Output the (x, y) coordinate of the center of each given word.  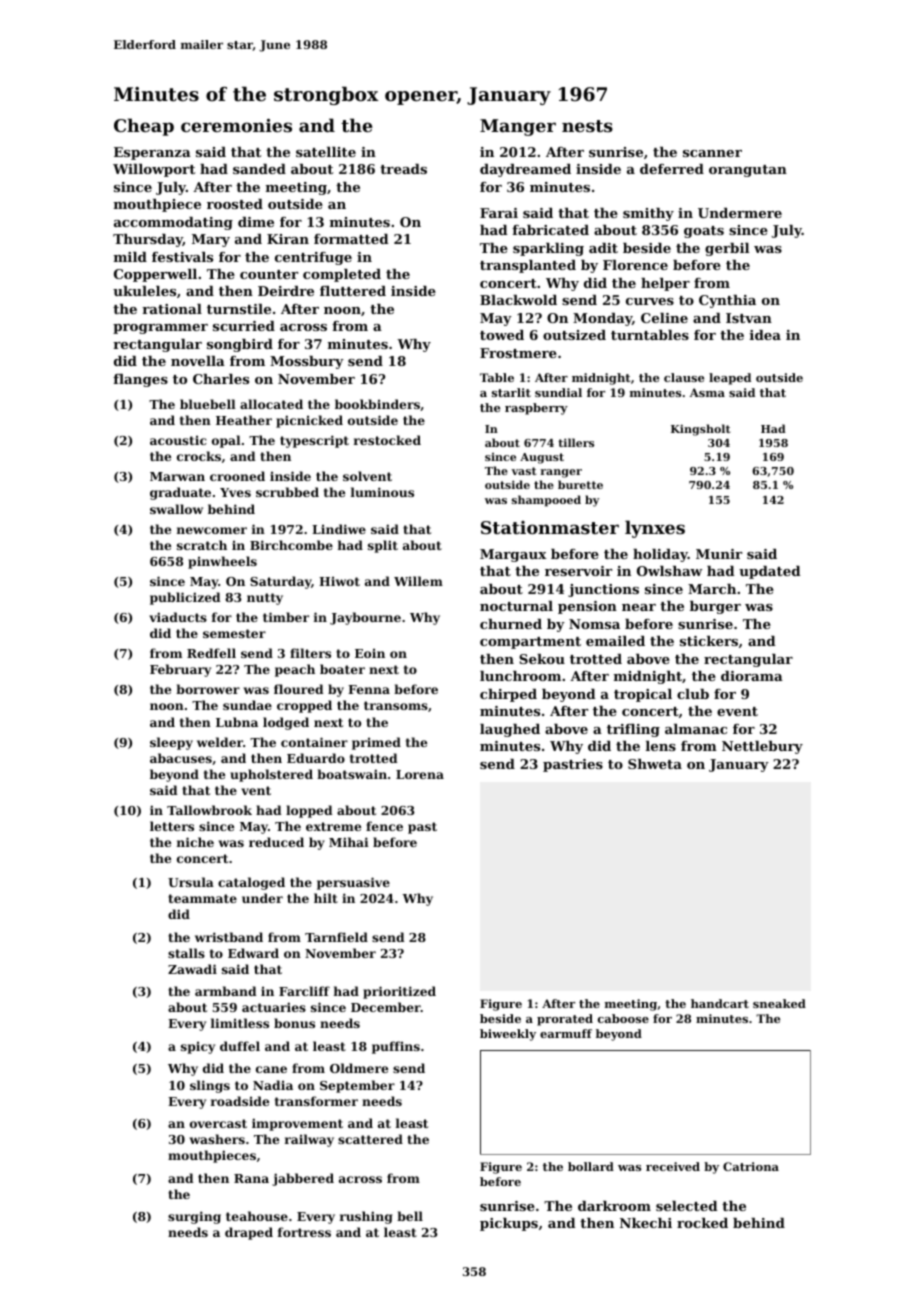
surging (194, 1217)
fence (384, 826)
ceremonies (236, 125)
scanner (712, 153)
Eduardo (316, 758)
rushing (366, 1217)
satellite (326, 152)
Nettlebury (762, 747)
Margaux (513, 555)
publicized (185, 598)
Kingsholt (701, 430)
